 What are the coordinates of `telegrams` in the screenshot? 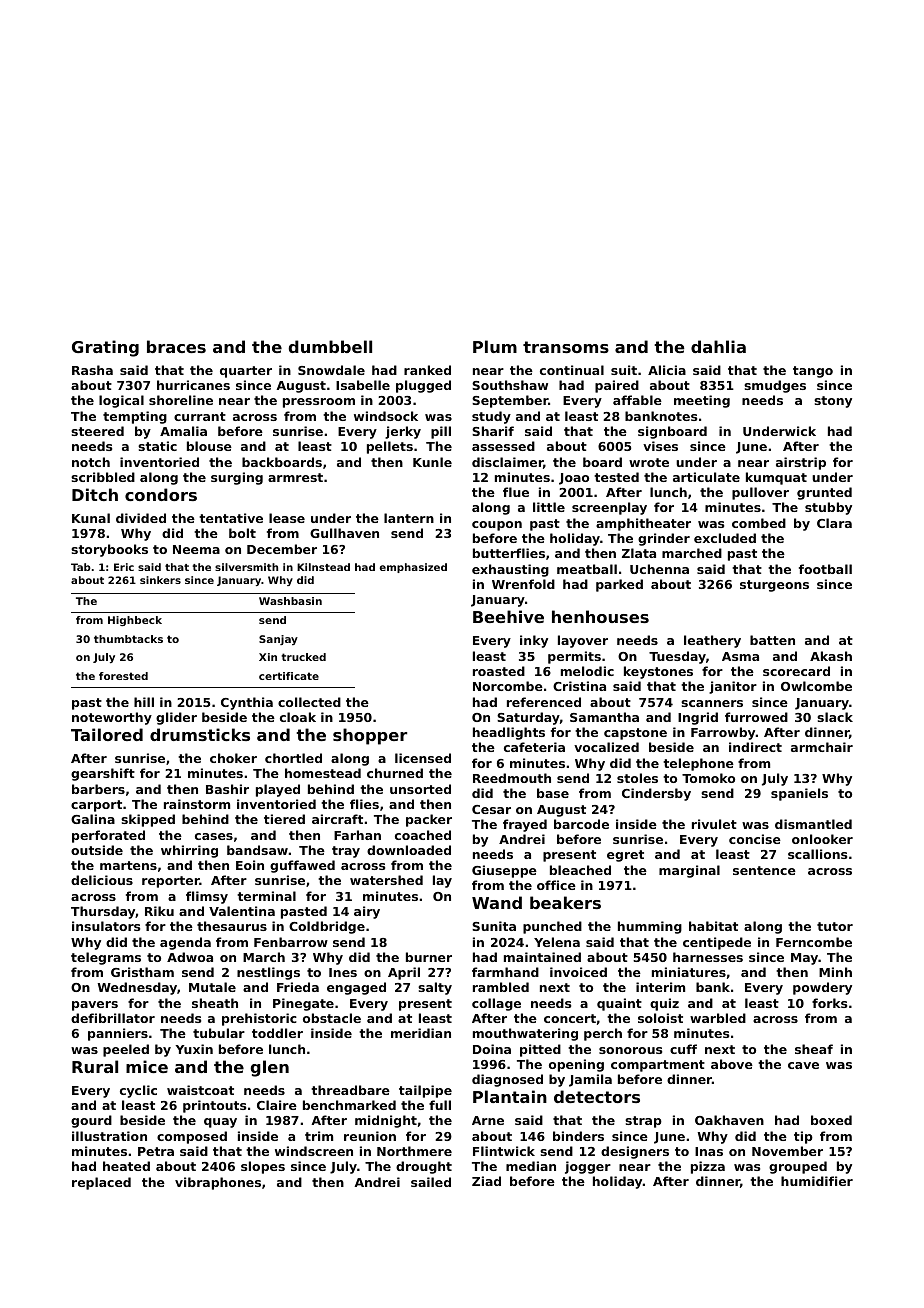 It's located at (106, 958).
